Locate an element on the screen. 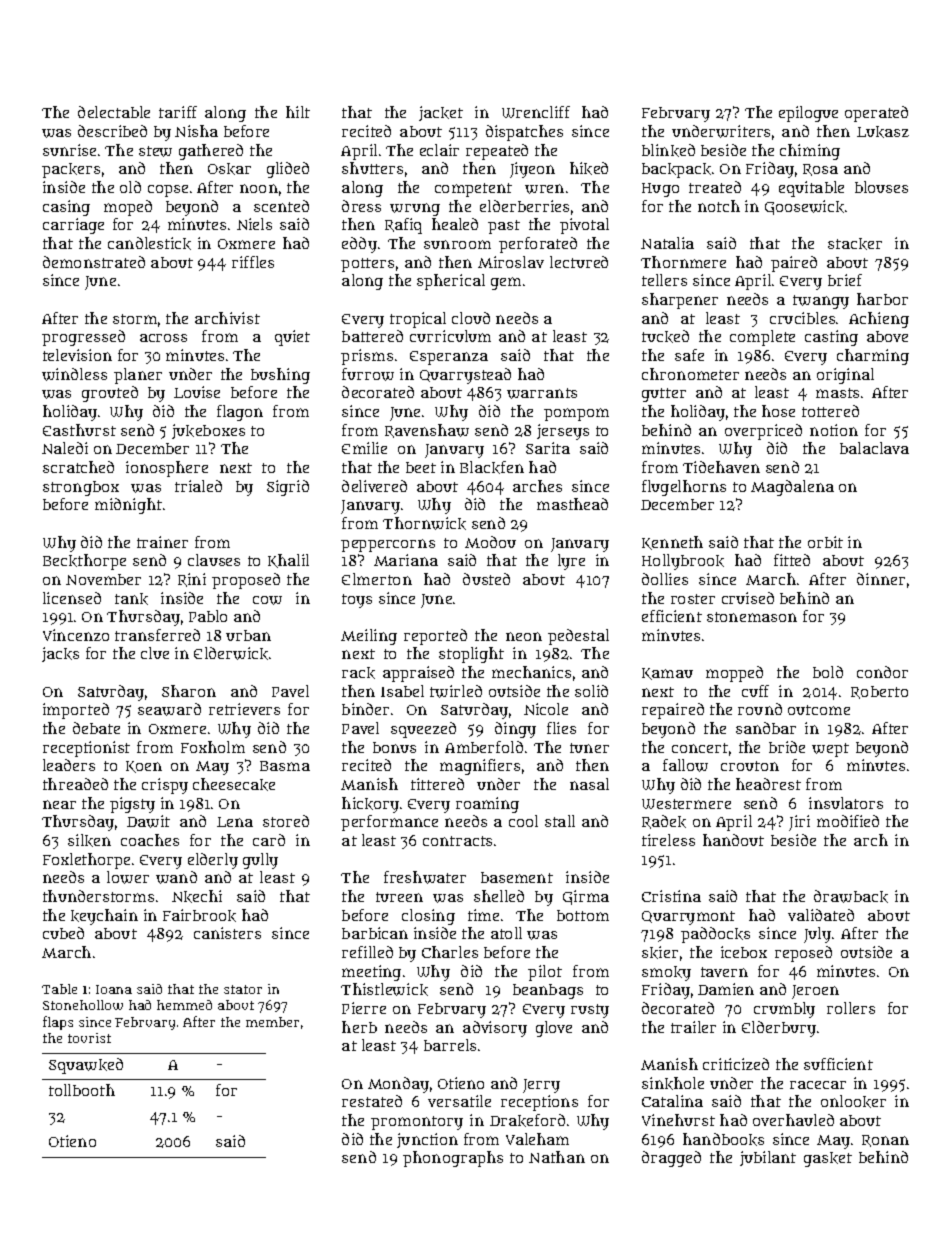  tollbooth is located at coordinates (82, 1090).
